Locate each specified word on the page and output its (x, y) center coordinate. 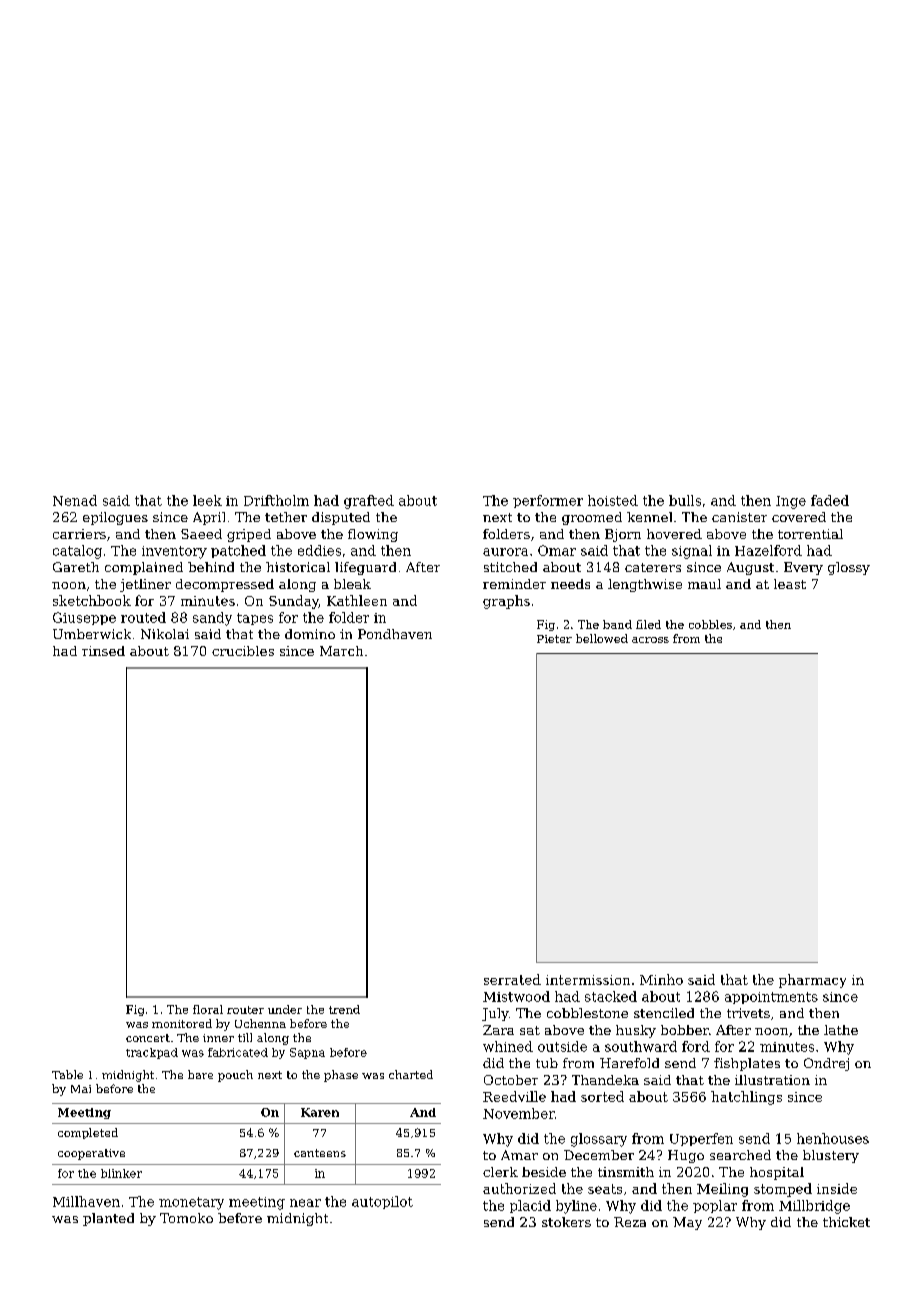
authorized (519, 1188)
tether (286, 517)
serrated (512, 979)
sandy (212, 619)
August (750, 568)
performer (548, 501)
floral (208, 1009)
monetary (191, 1203)
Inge (791, 502)
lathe (841, 1030)
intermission (588, 980)
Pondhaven (395, 634)
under (285, 1009)
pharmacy (812, 981)
